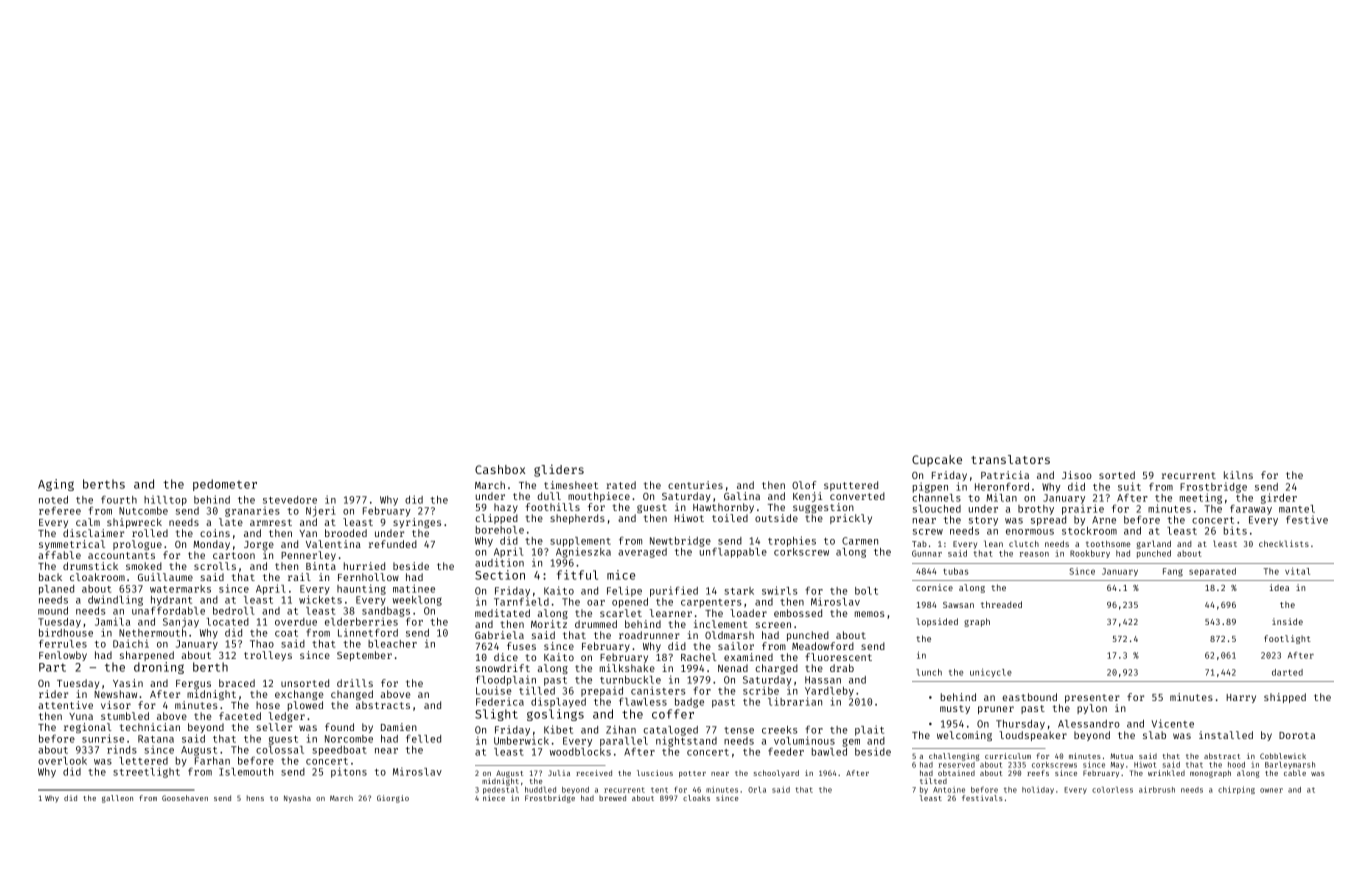 This page has width=1372, height=887. Describe the element at coordinates (559, 773) in the page. I see `Julia` at that location.
